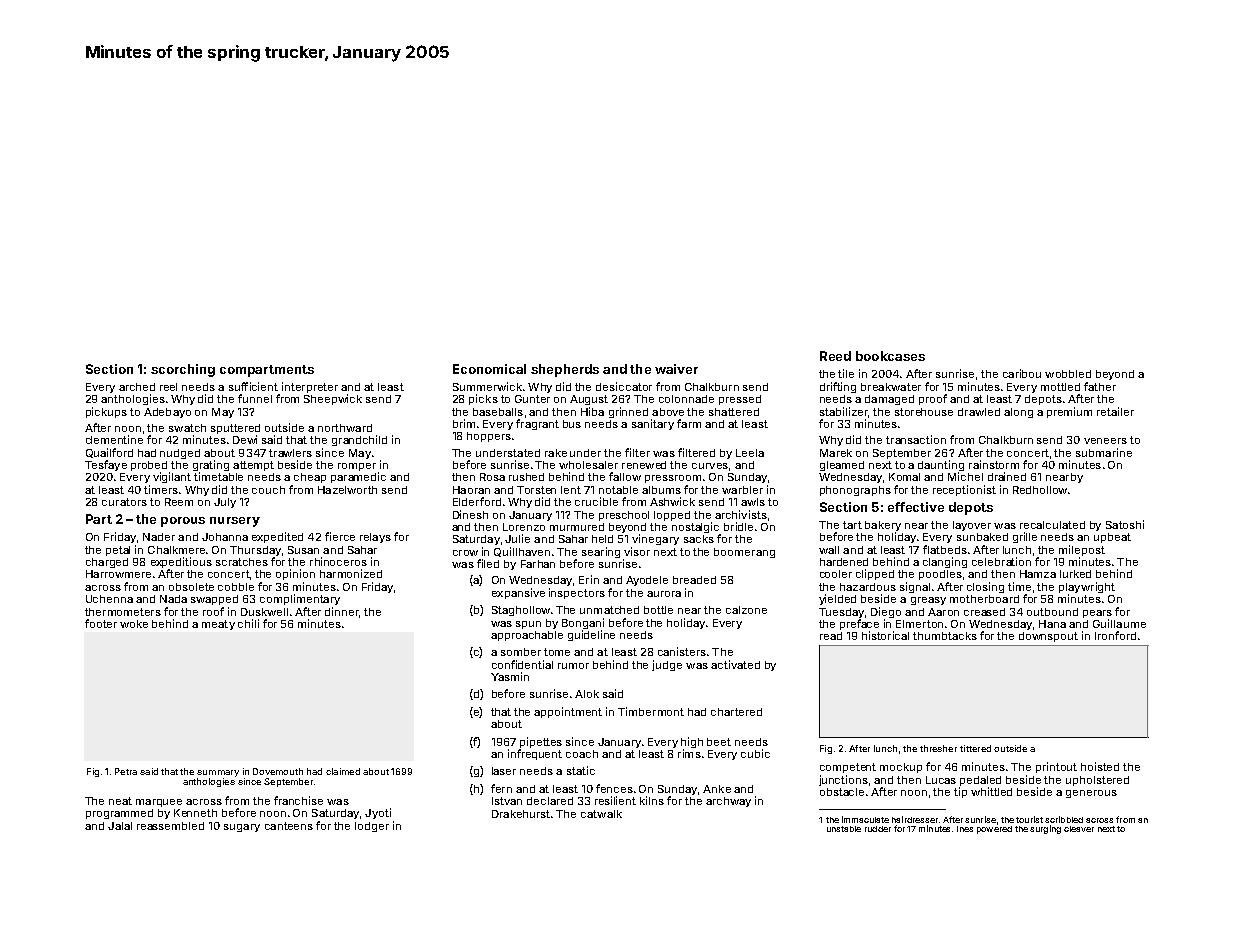 The image size is (1233, 952). What do you see at coordinates (1040, 490) in the screenshot?
I see `Redhollow` at bounding box center [1040, 490].
